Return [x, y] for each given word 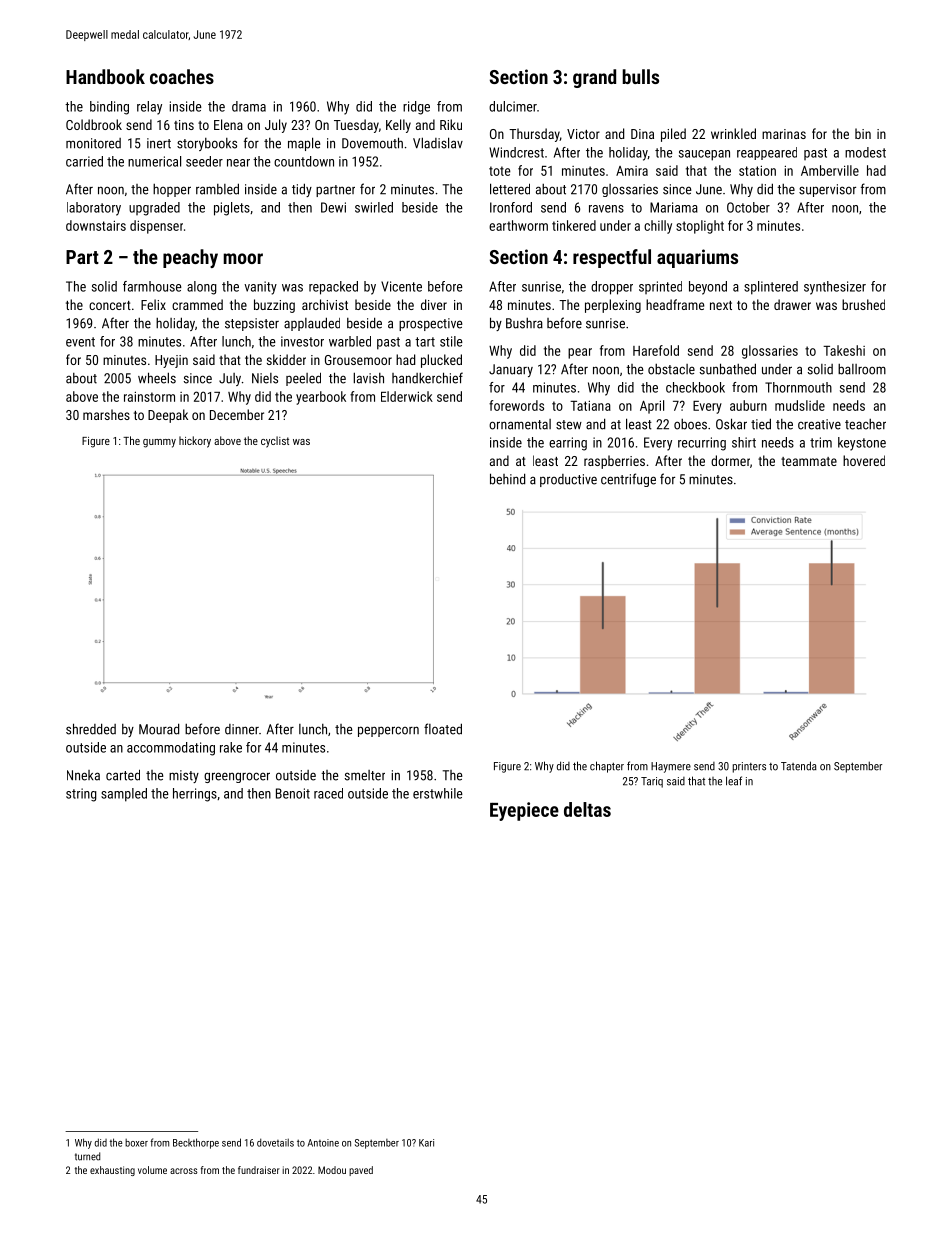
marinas [784, 134]
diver [434, 304]
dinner [242, 729]
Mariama [674, 207]
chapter [607, 767]
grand [594, 78]
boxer [136, 1143]
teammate [809, 461]
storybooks [207, 144]
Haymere [671, 767]
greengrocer [237, 777]
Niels [265, 378]
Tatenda [799, 766]
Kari [426, 1143]
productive [568, 480]
